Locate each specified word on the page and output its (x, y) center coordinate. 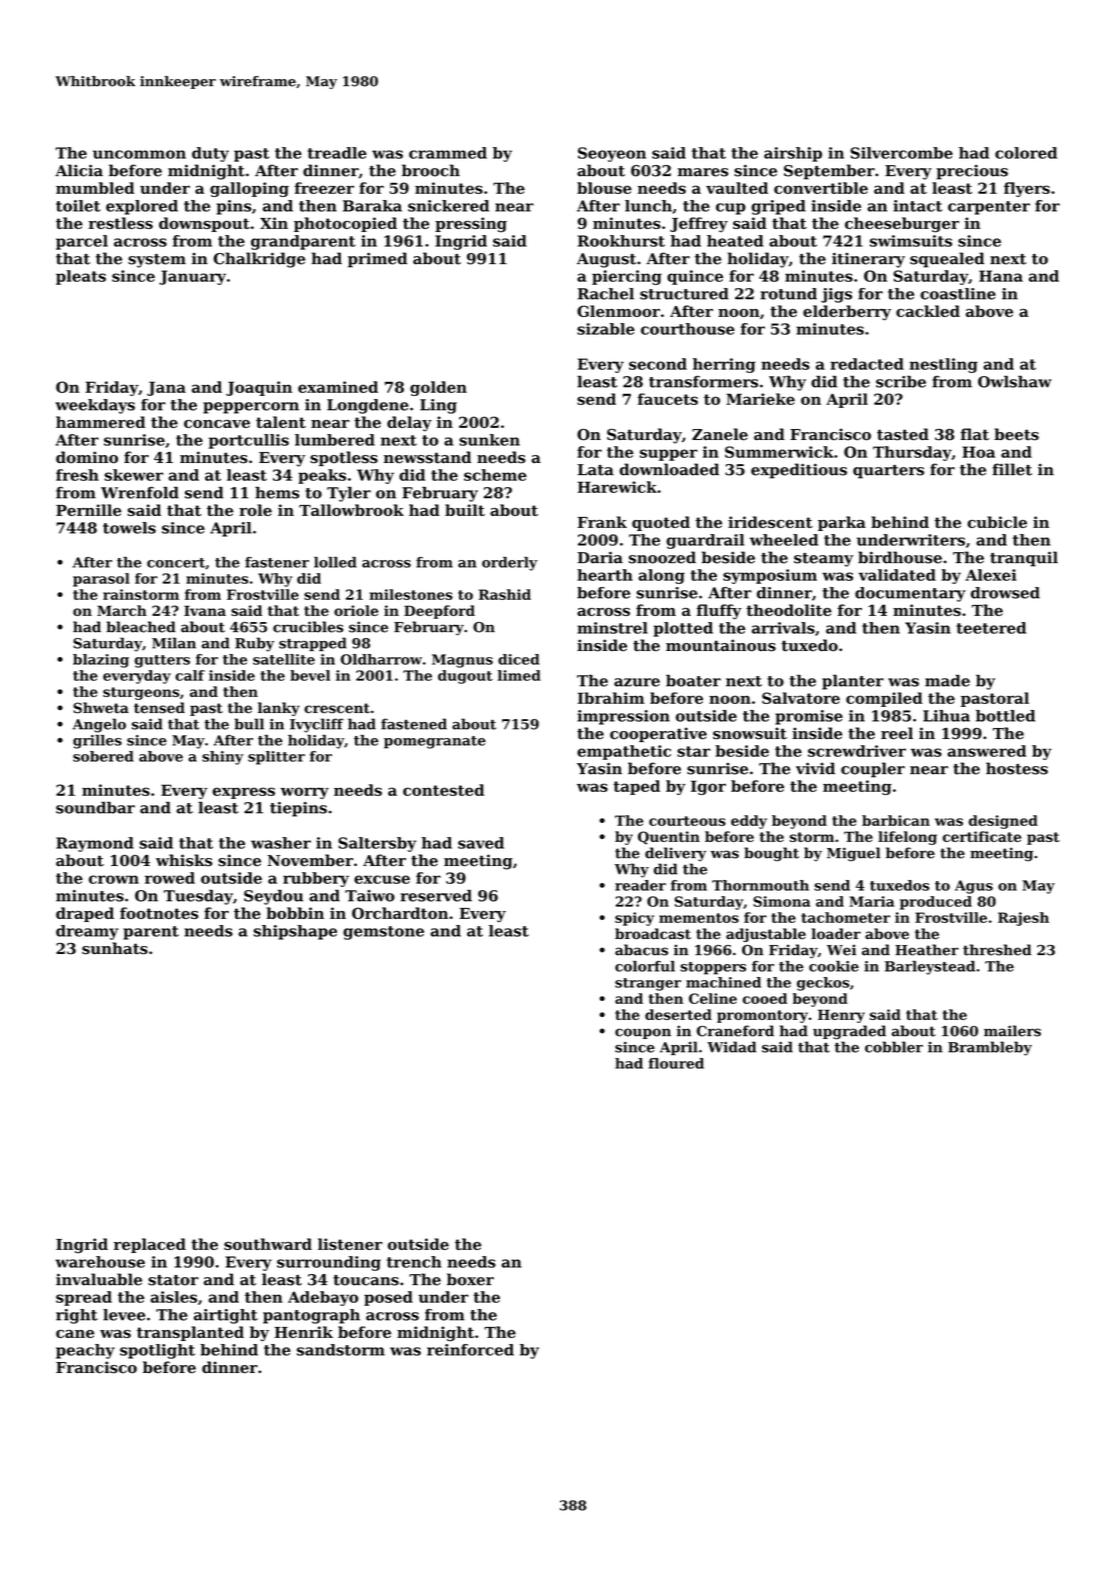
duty (210, 154)
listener (350, 1244)
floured (676, 1063)
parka (842, 523)
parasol (101, 580)
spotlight (157, 1351)
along (661, 576)
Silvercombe (901, 153)
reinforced (470, 1350)
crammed (448, 153)
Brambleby (990, 1048)
